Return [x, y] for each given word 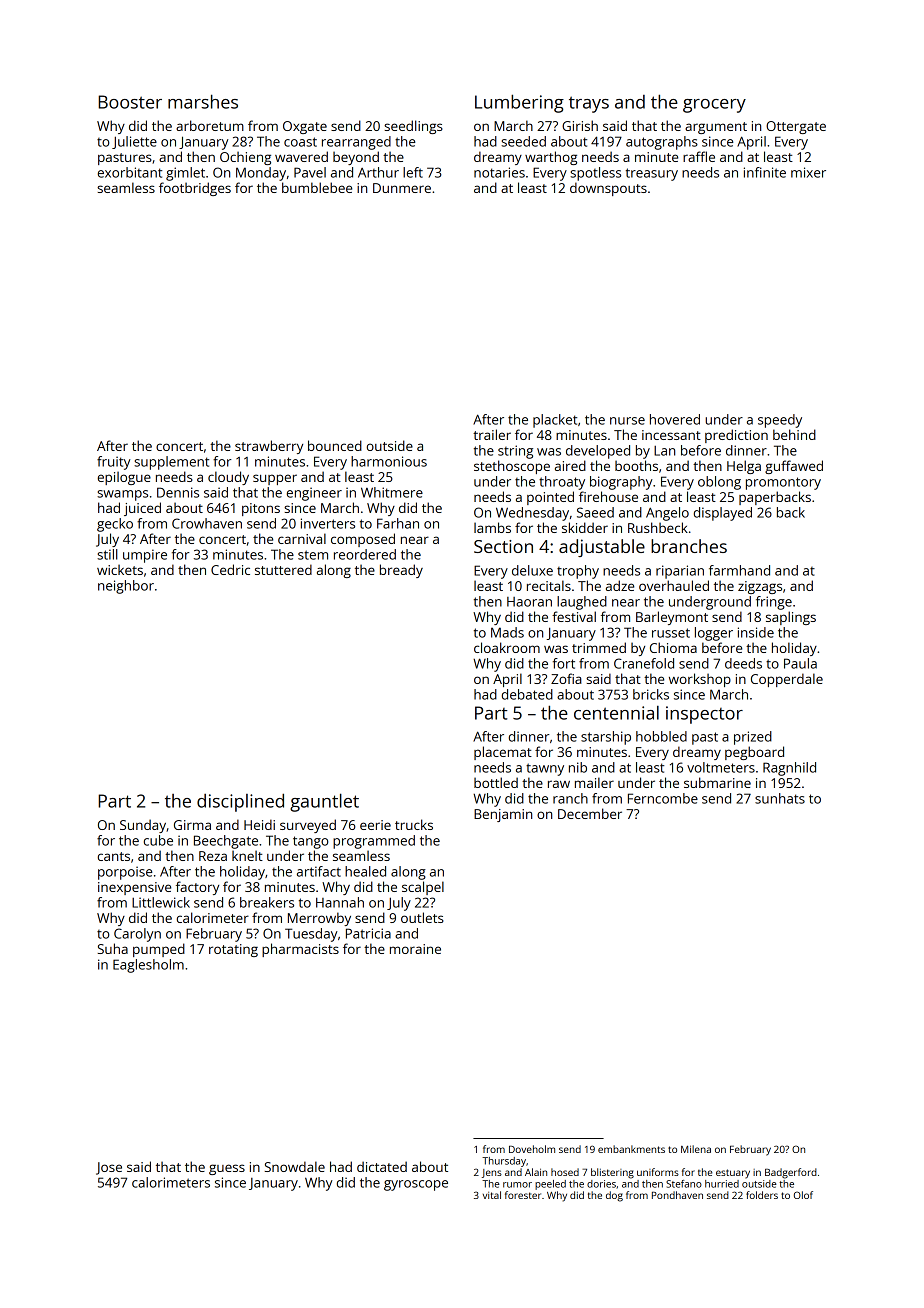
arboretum [210, 125]
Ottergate [796, 127]
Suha [113, 948]
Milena [696, 1149]
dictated [382, 1166]
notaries [499, 172]
